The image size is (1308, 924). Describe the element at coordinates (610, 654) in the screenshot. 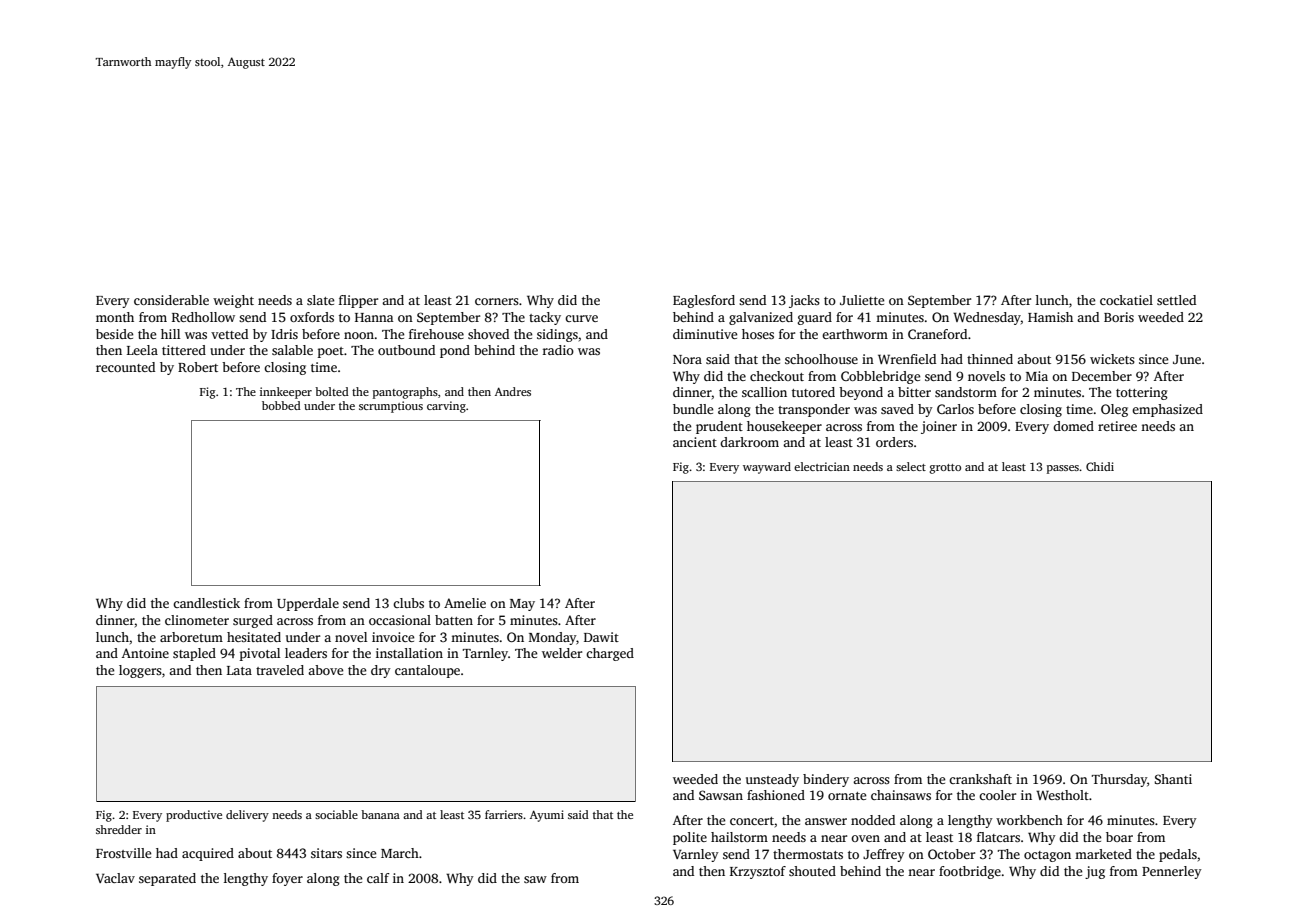

I see `charged` at that location.
